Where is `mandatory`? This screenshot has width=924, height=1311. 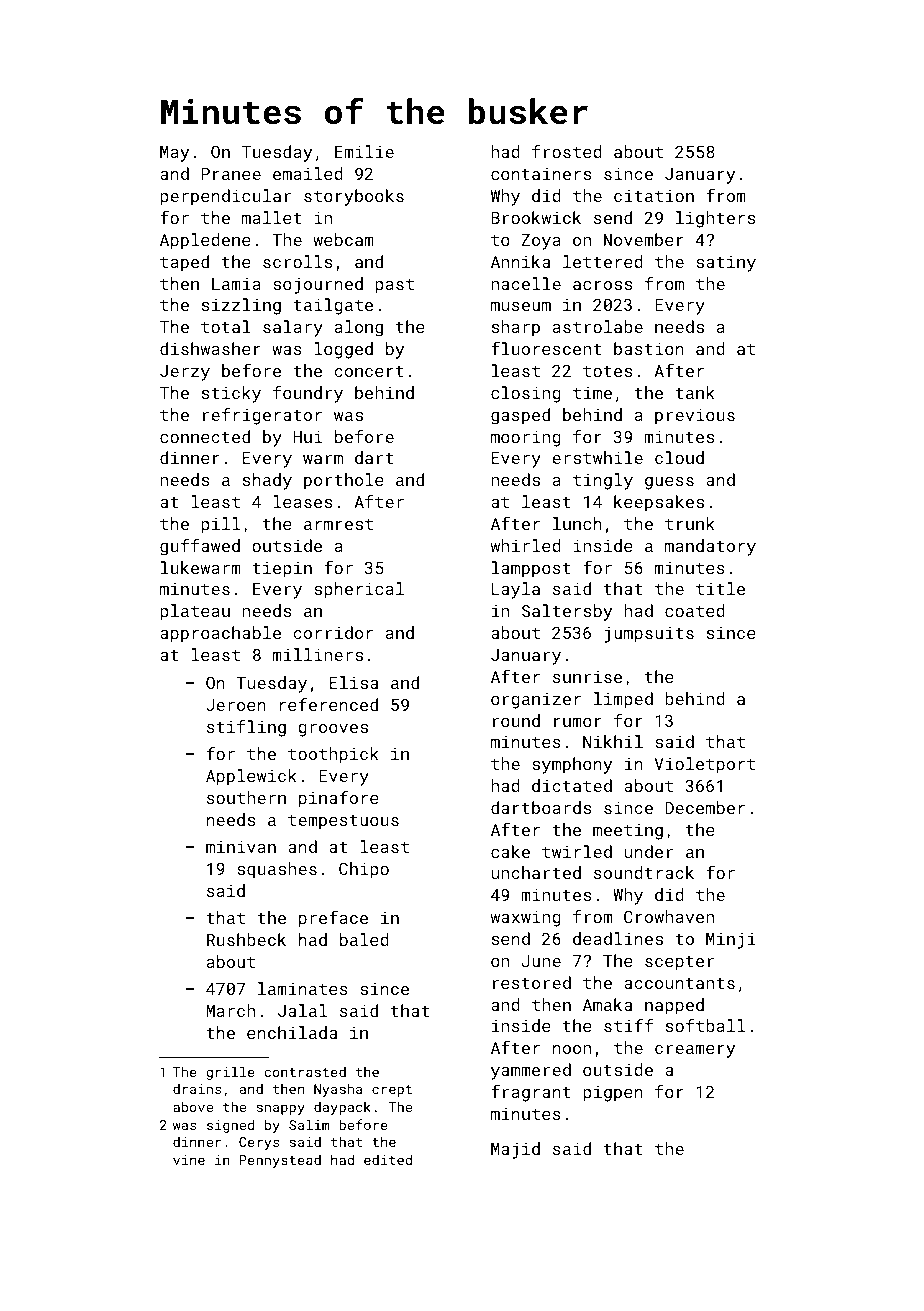 mandatory is located at coordinates (710, 547).
